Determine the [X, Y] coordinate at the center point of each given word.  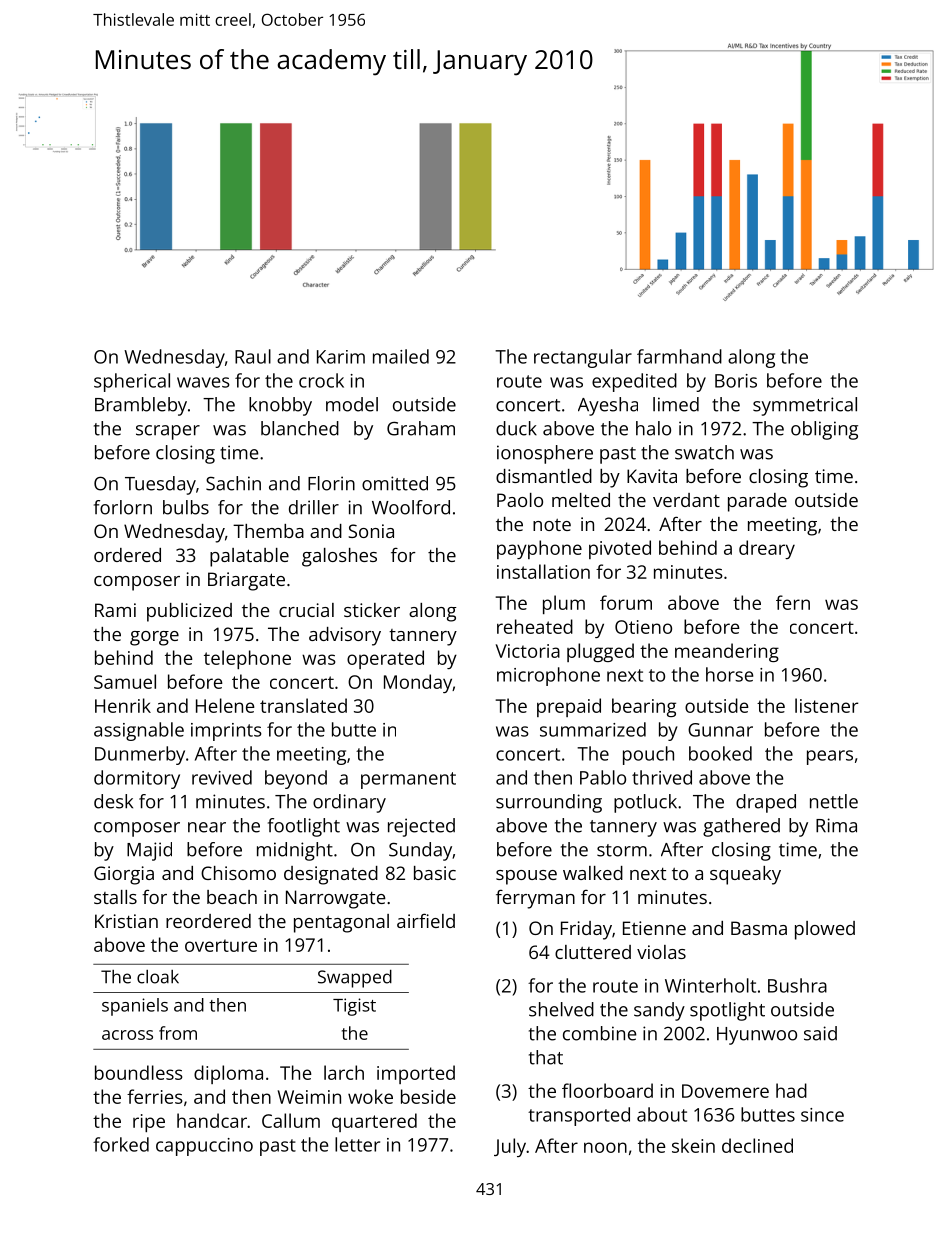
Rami [115, 610]
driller [314, 507]
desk [113, 801]
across [127, 1035]
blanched [300, 428]
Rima [836, 825]
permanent [408, 780]
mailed [401, 356]
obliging [824, 430]
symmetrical [805, 406]
